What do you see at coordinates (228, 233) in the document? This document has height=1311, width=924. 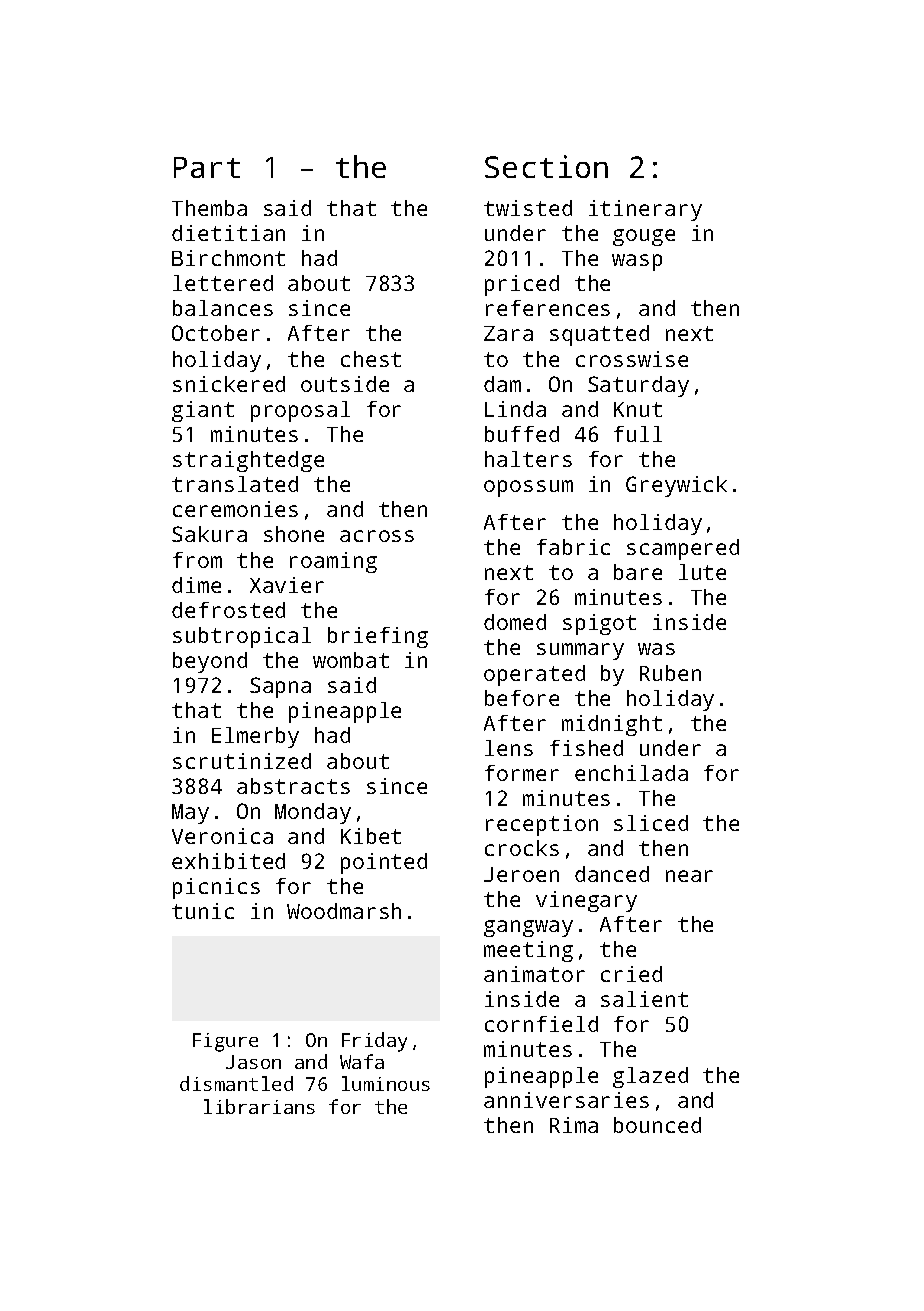 I see `dietitian` at bounding box center [228, 233].
